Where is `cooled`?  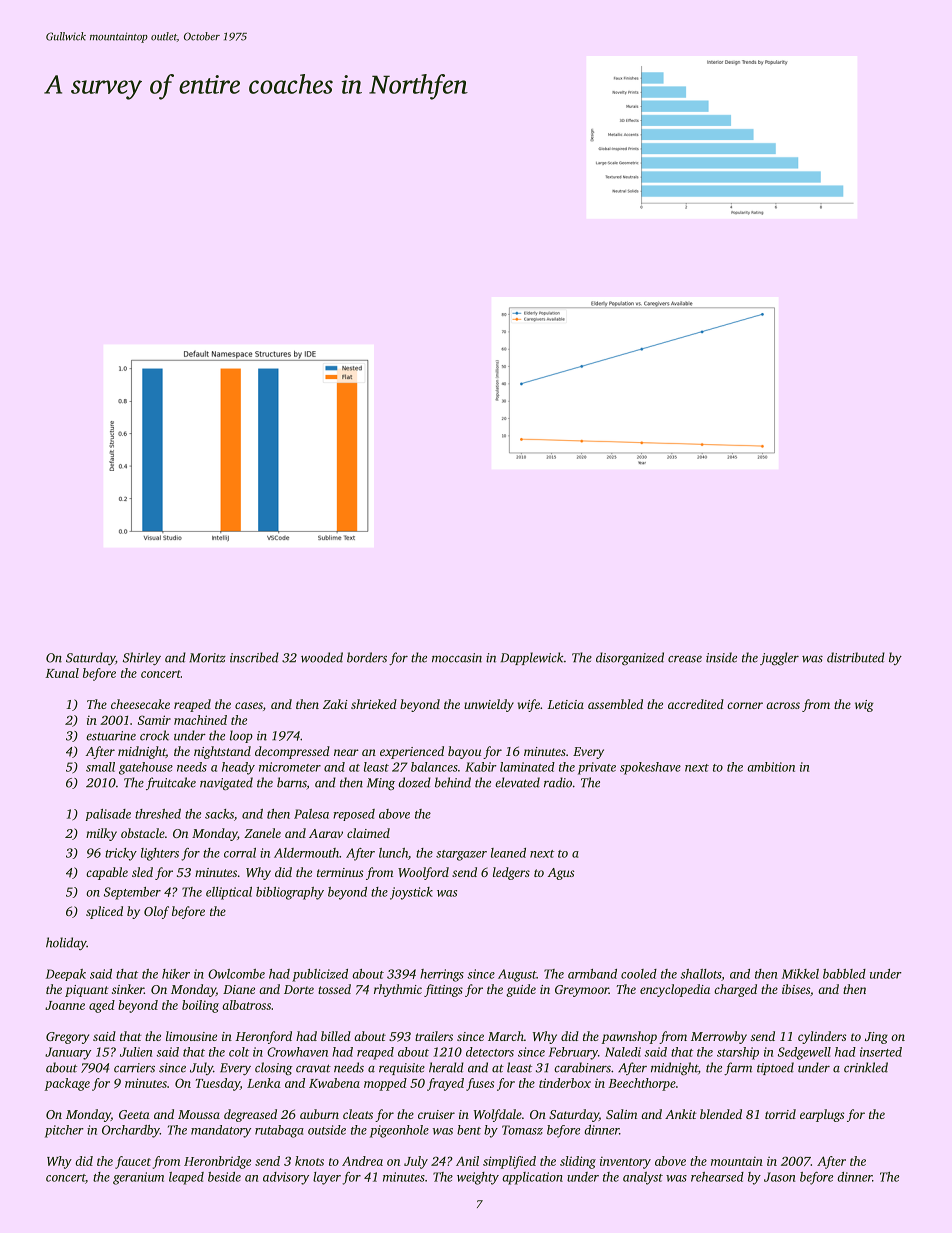
cooled is located at coordinates (639, 974).
